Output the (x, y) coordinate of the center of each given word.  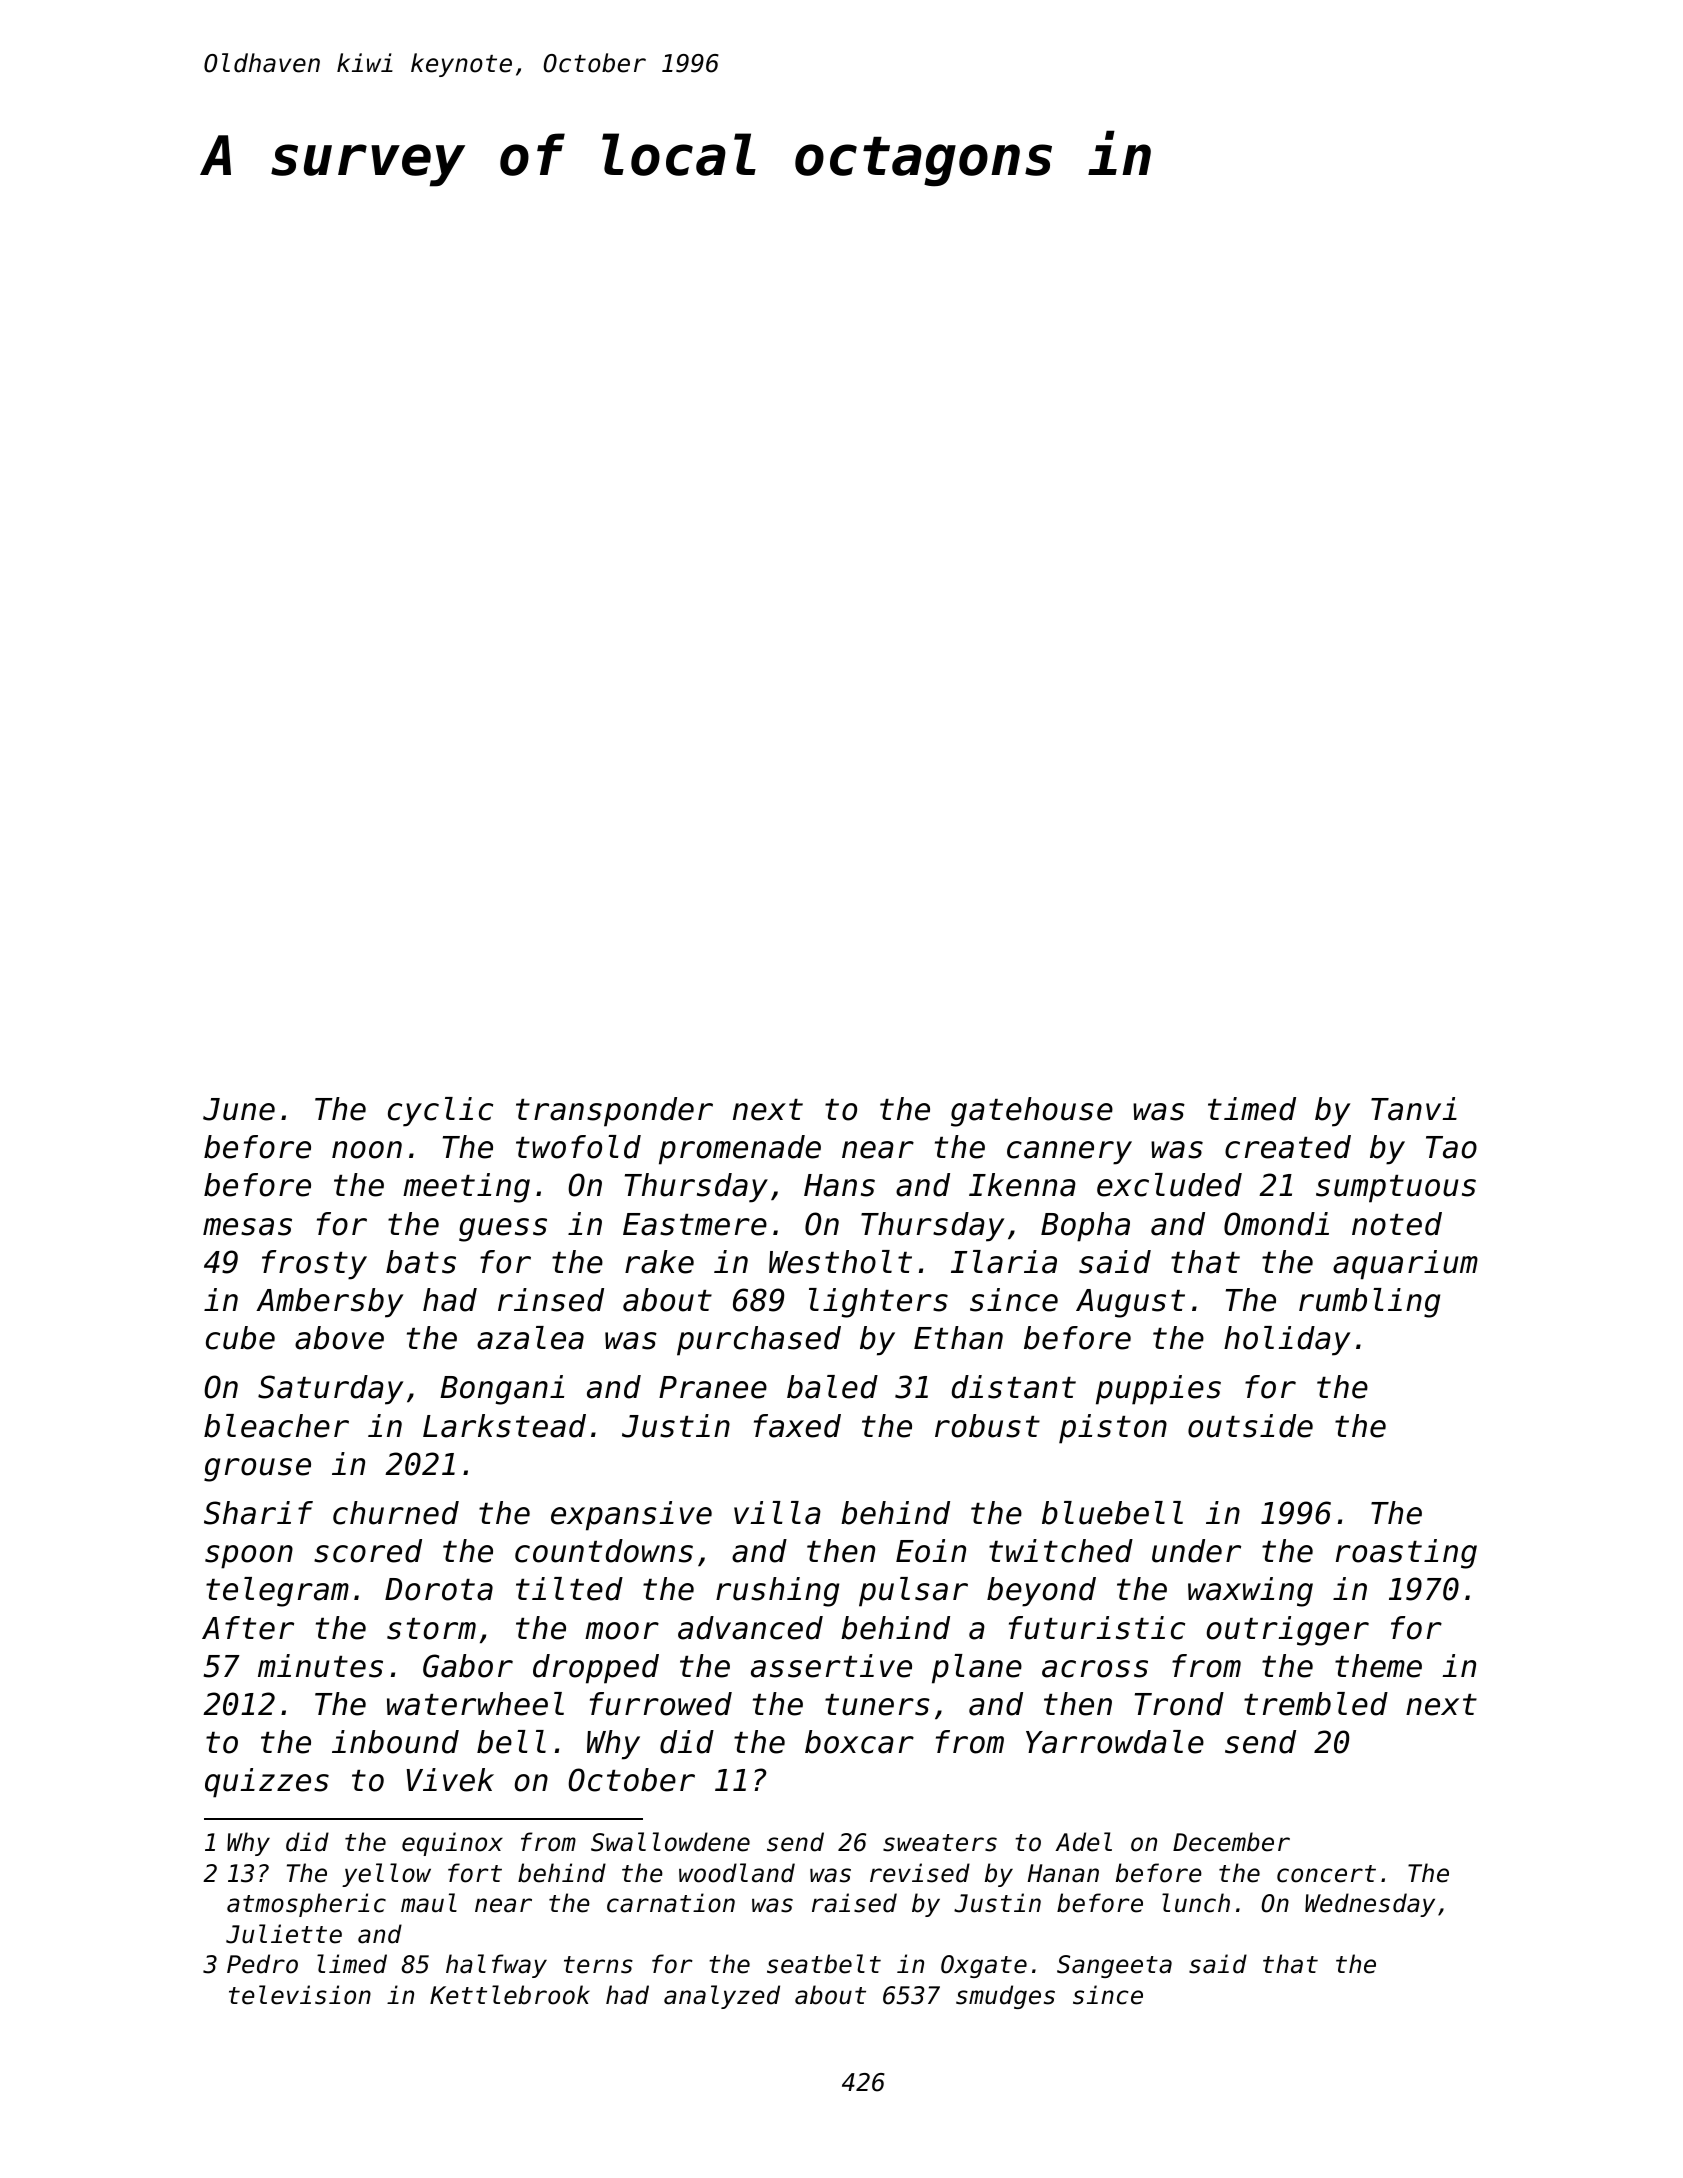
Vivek (450, 1780)
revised (920, 1873)
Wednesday (1370, 1905)
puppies (1158, 1390)
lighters (878, 1303)
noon (367, 1150)
